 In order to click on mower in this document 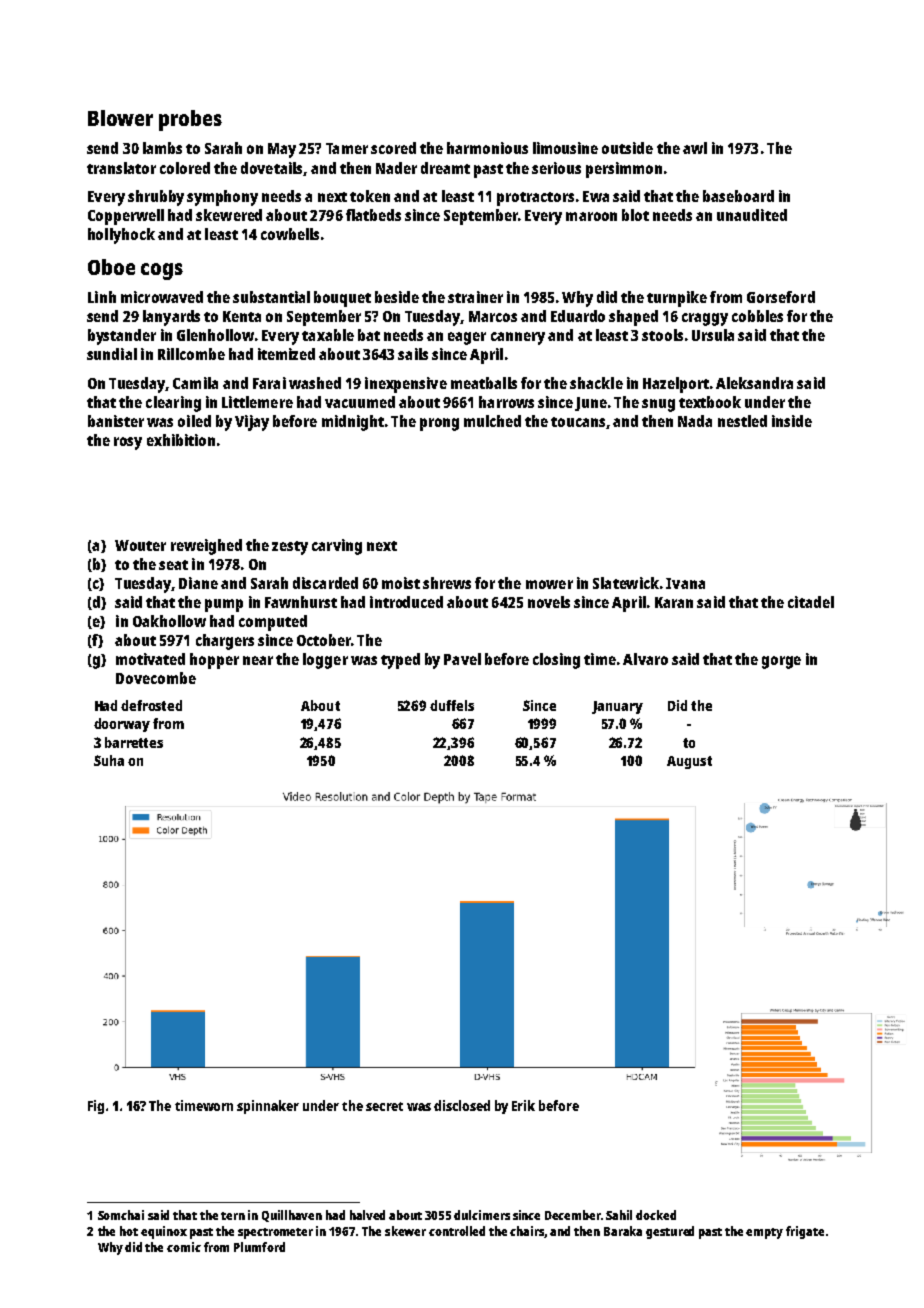, I will do `click(549, 584)`.
